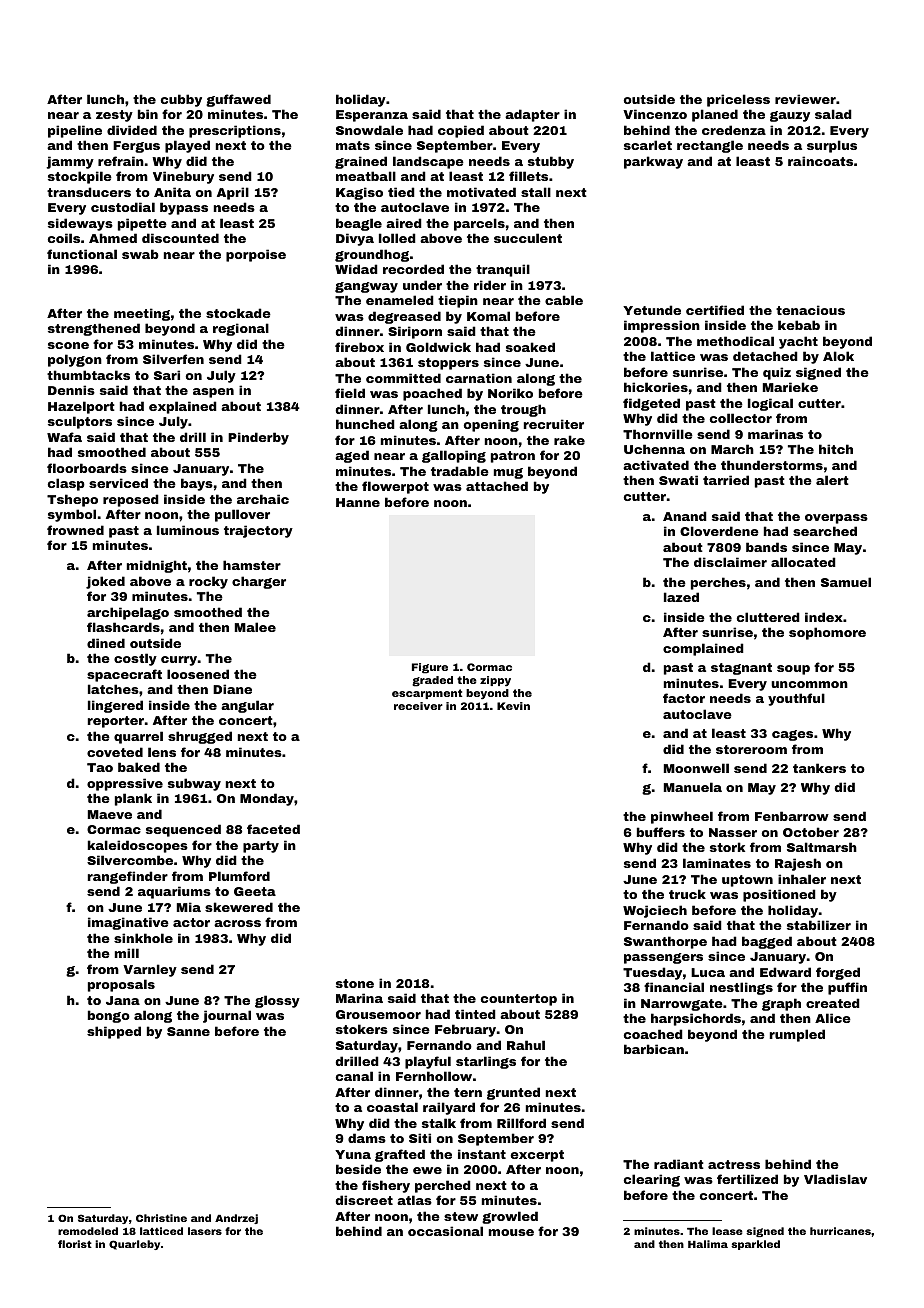  I want to click on mouse, so click(511, 1232).
